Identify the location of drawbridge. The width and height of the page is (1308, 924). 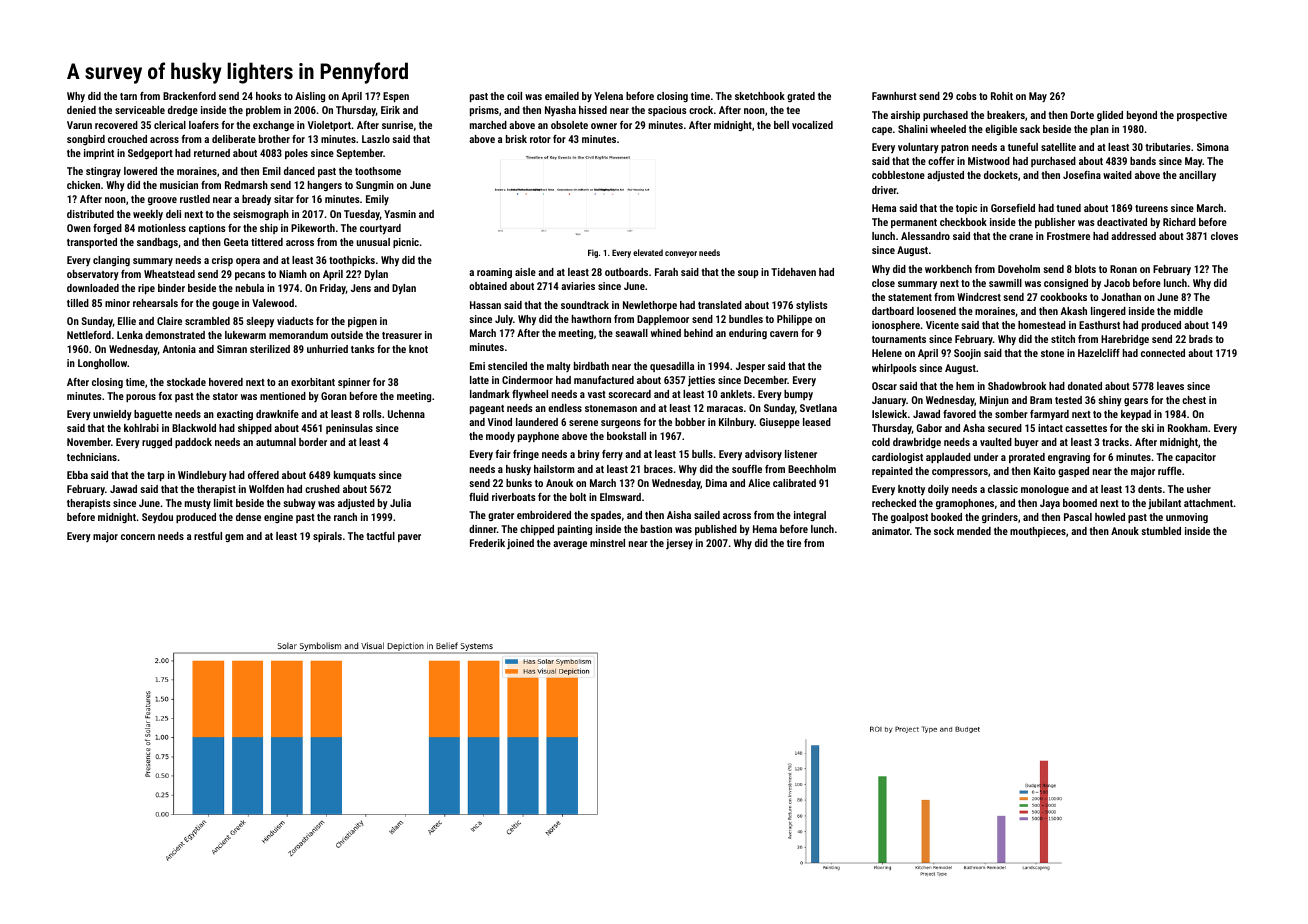
(917, 443).
